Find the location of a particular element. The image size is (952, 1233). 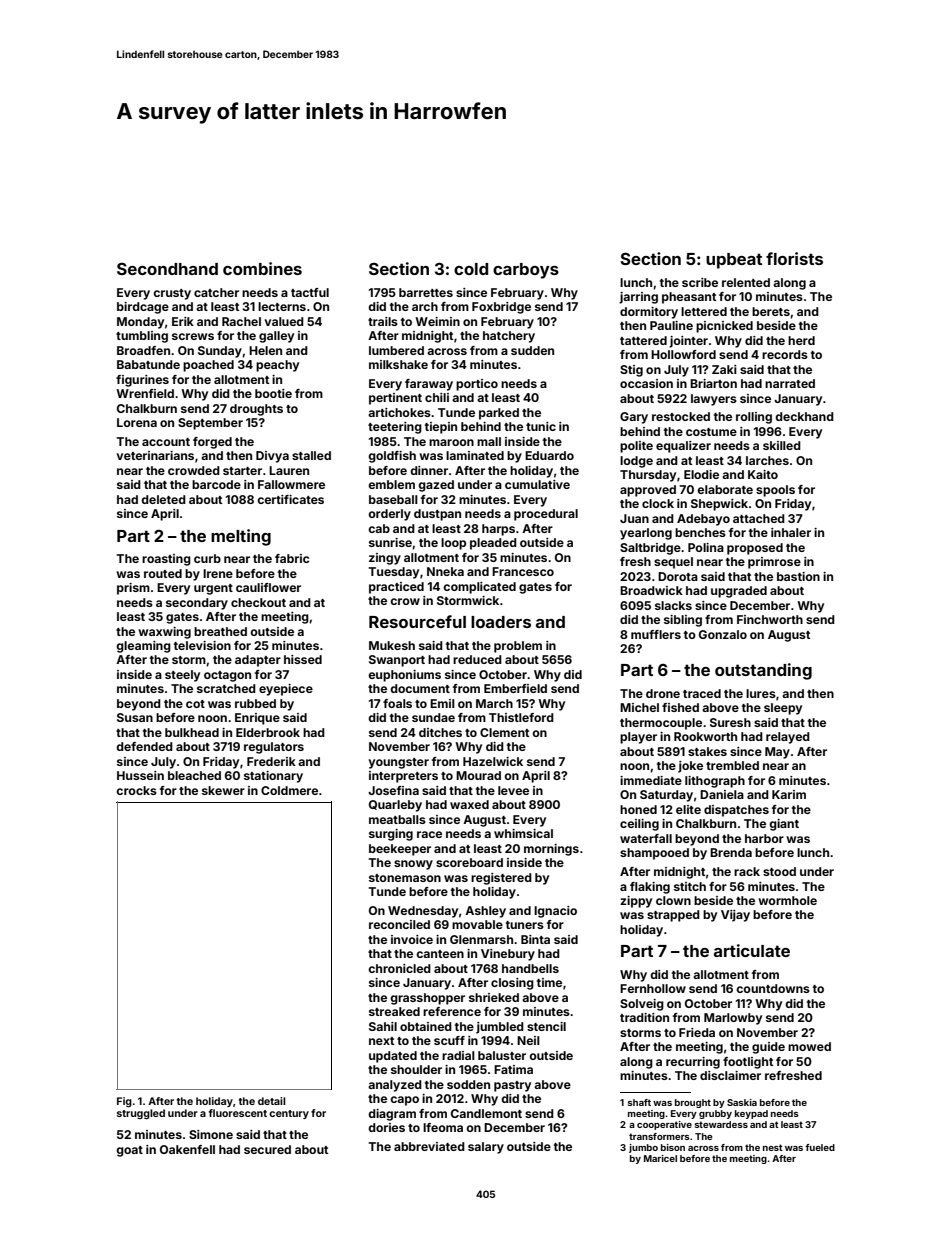

florists is located at coordinates (794, 258).
